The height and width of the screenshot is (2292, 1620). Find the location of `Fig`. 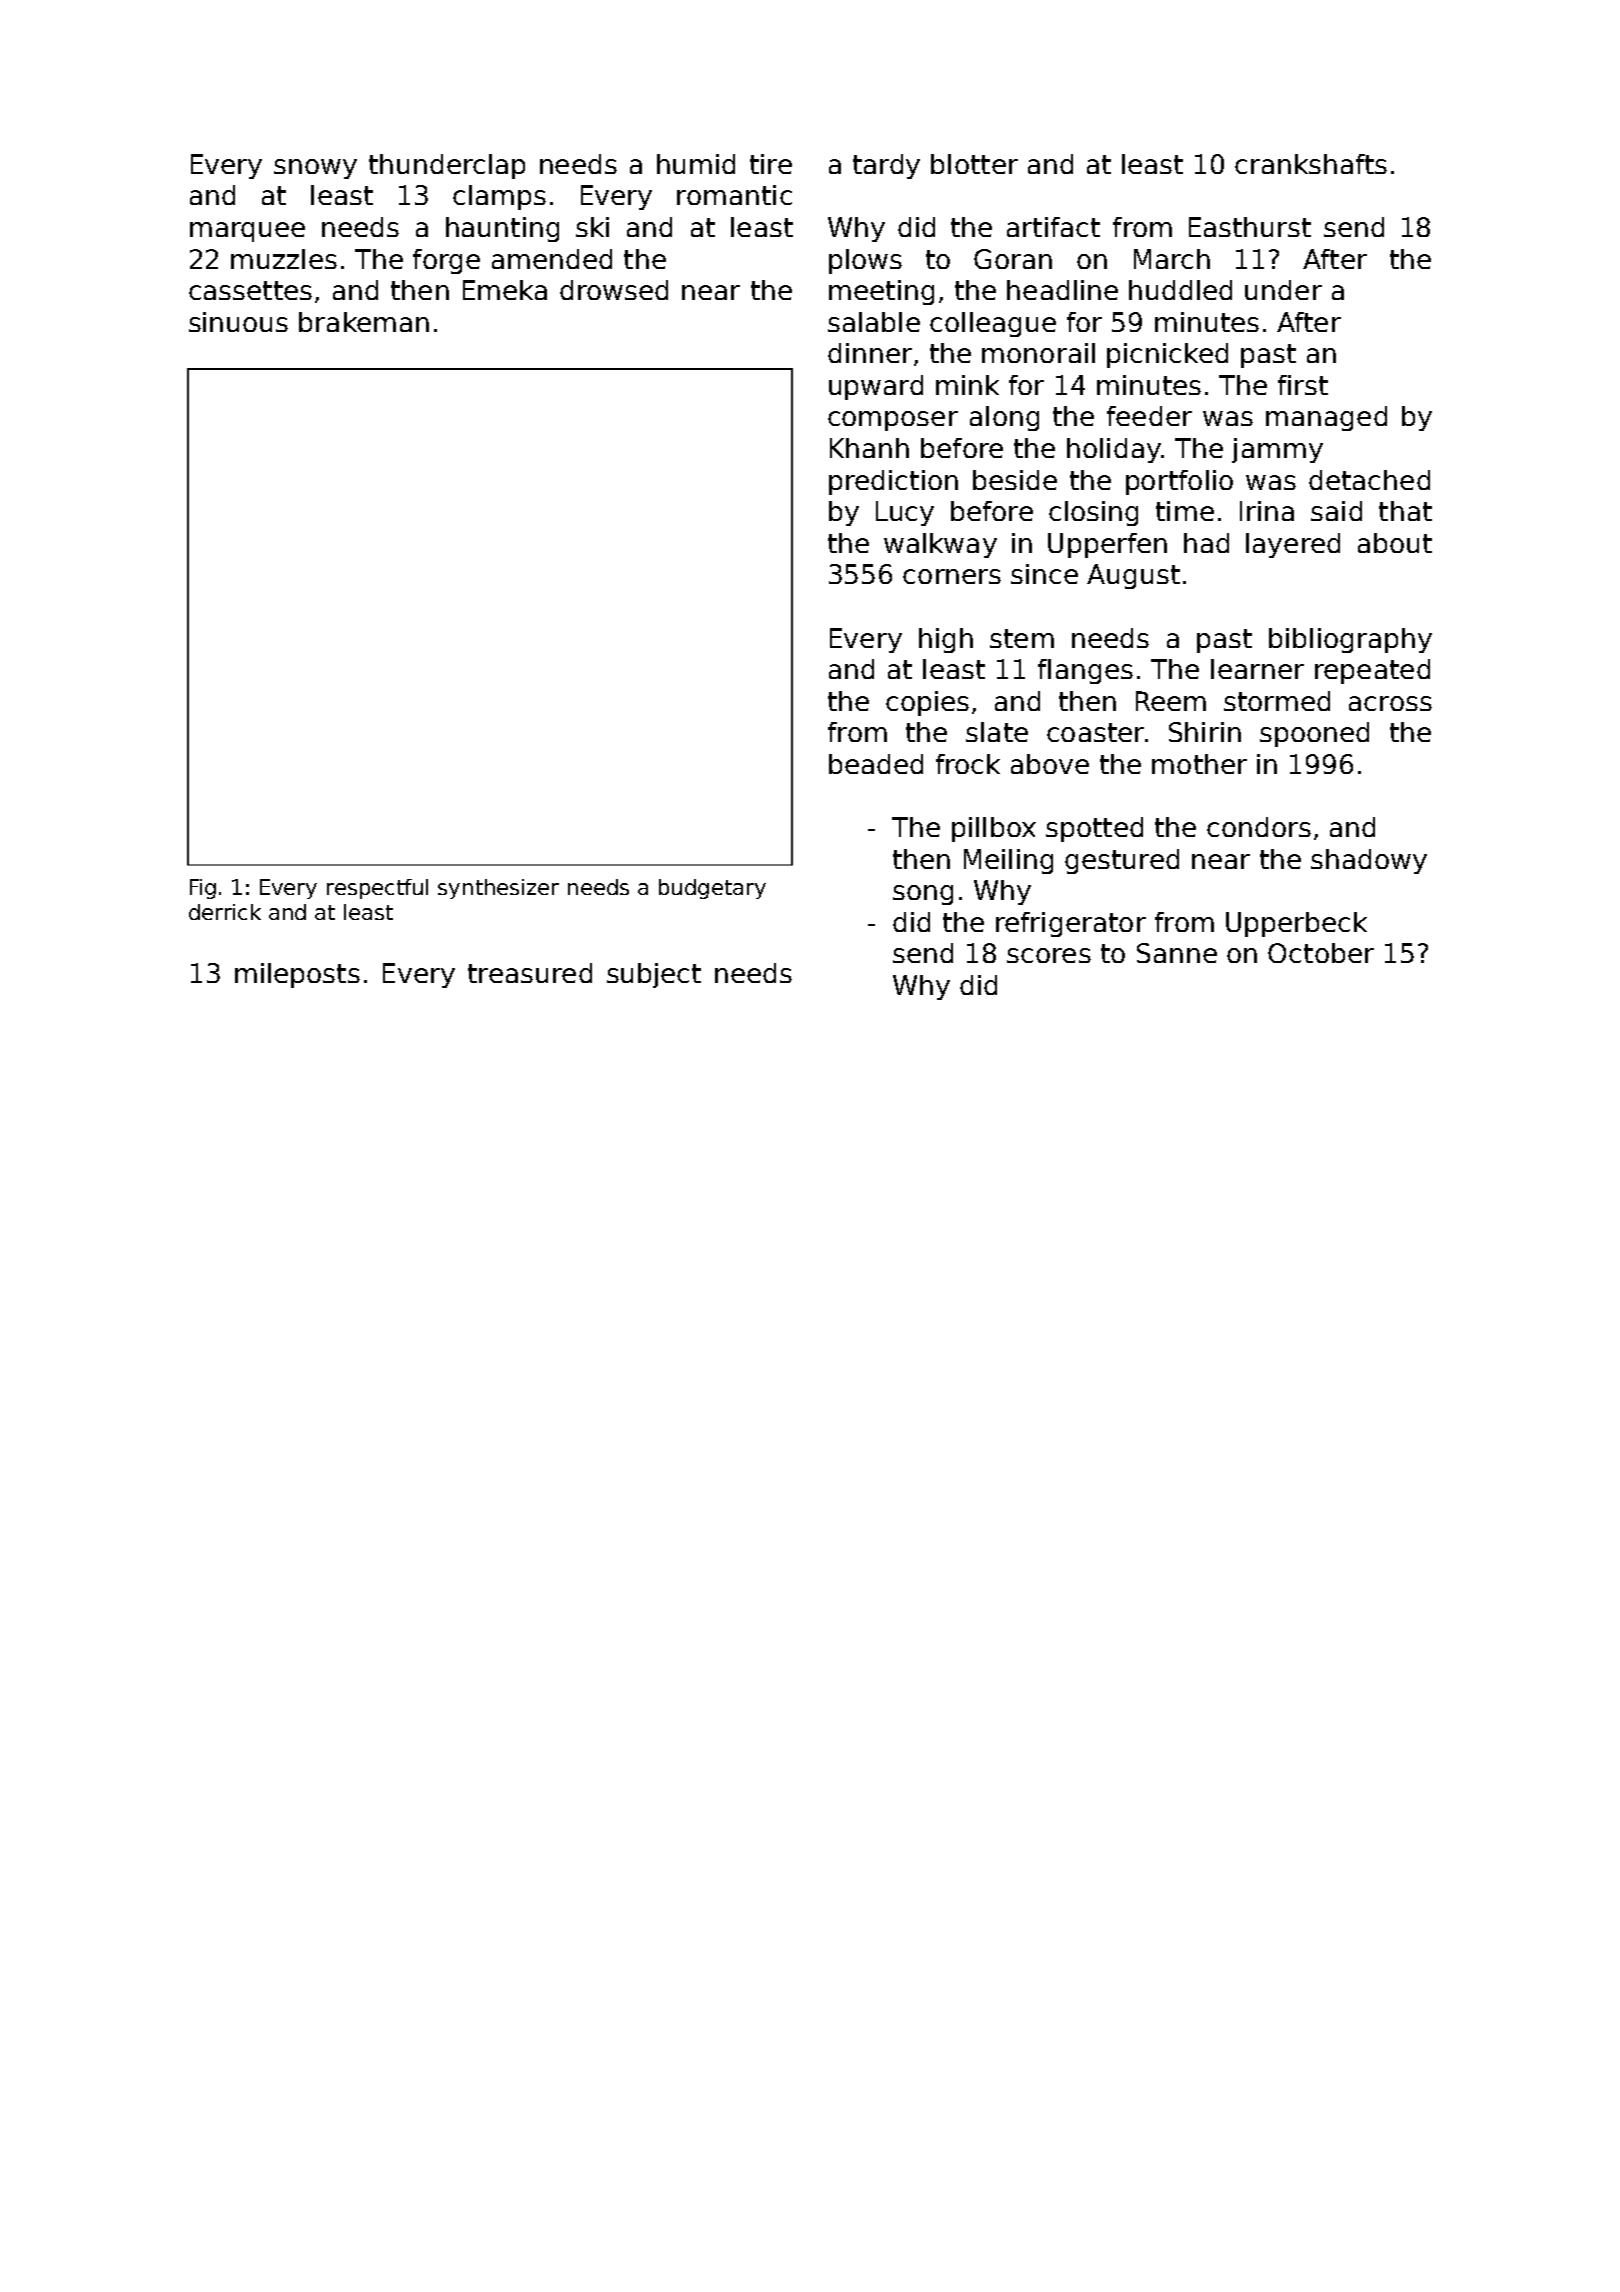

Fig is located at coordinates (203, 889).
